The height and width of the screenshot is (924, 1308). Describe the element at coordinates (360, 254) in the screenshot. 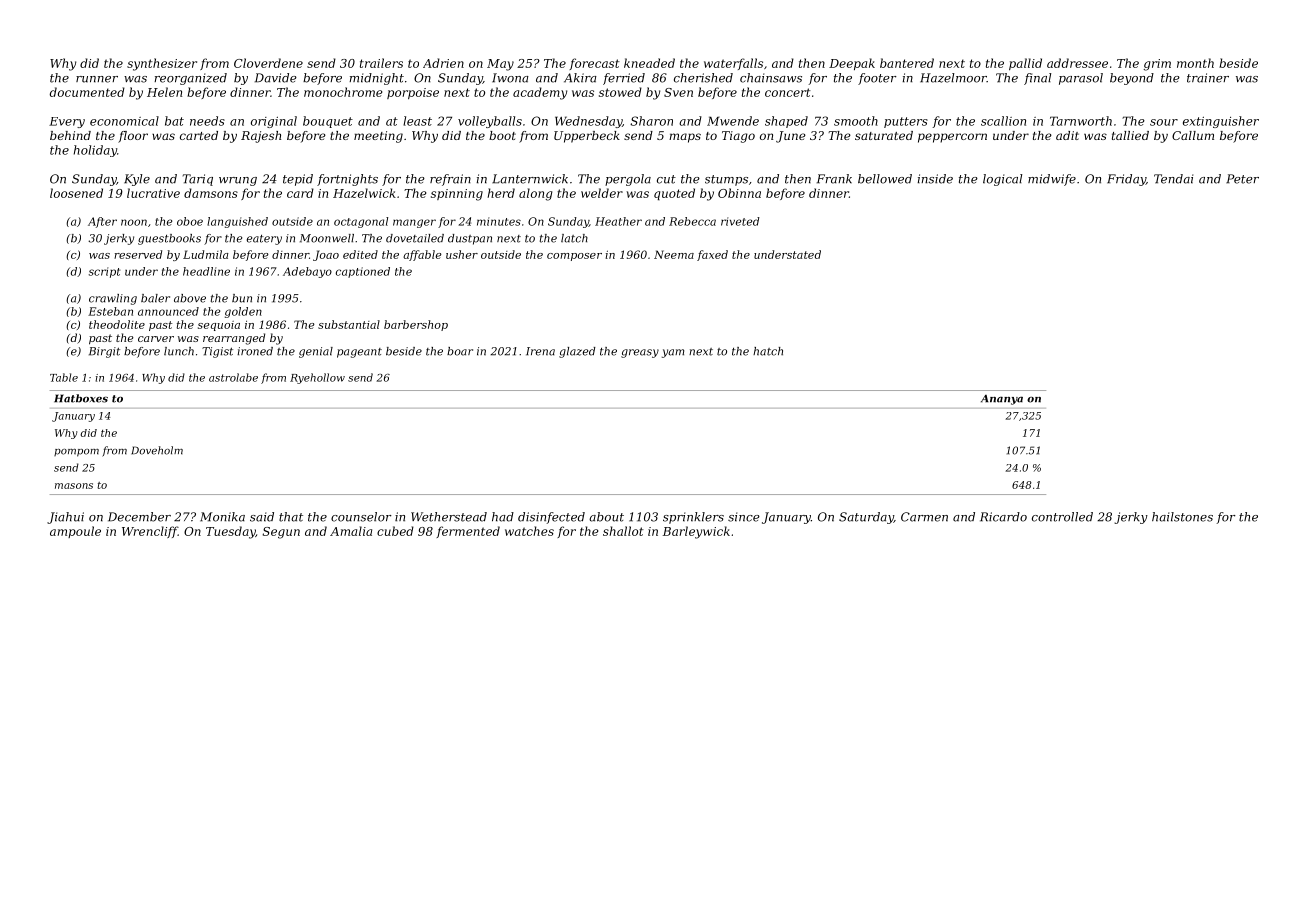

I see `edited` at that location.
